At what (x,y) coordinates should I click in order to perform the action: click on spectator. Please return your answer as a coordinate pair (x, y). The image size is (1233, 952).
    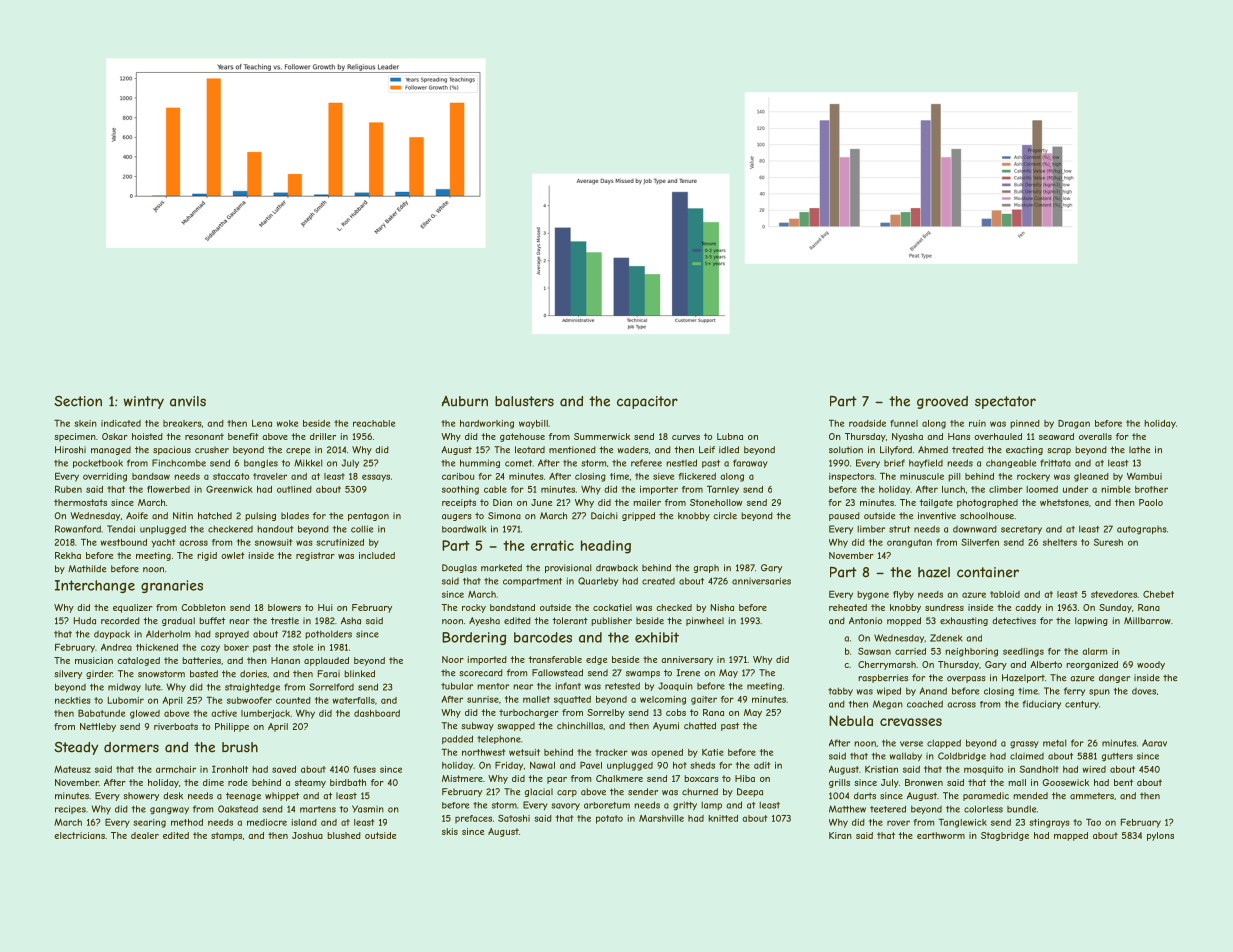
    Looking at the image, I should click on (1005, 402).
